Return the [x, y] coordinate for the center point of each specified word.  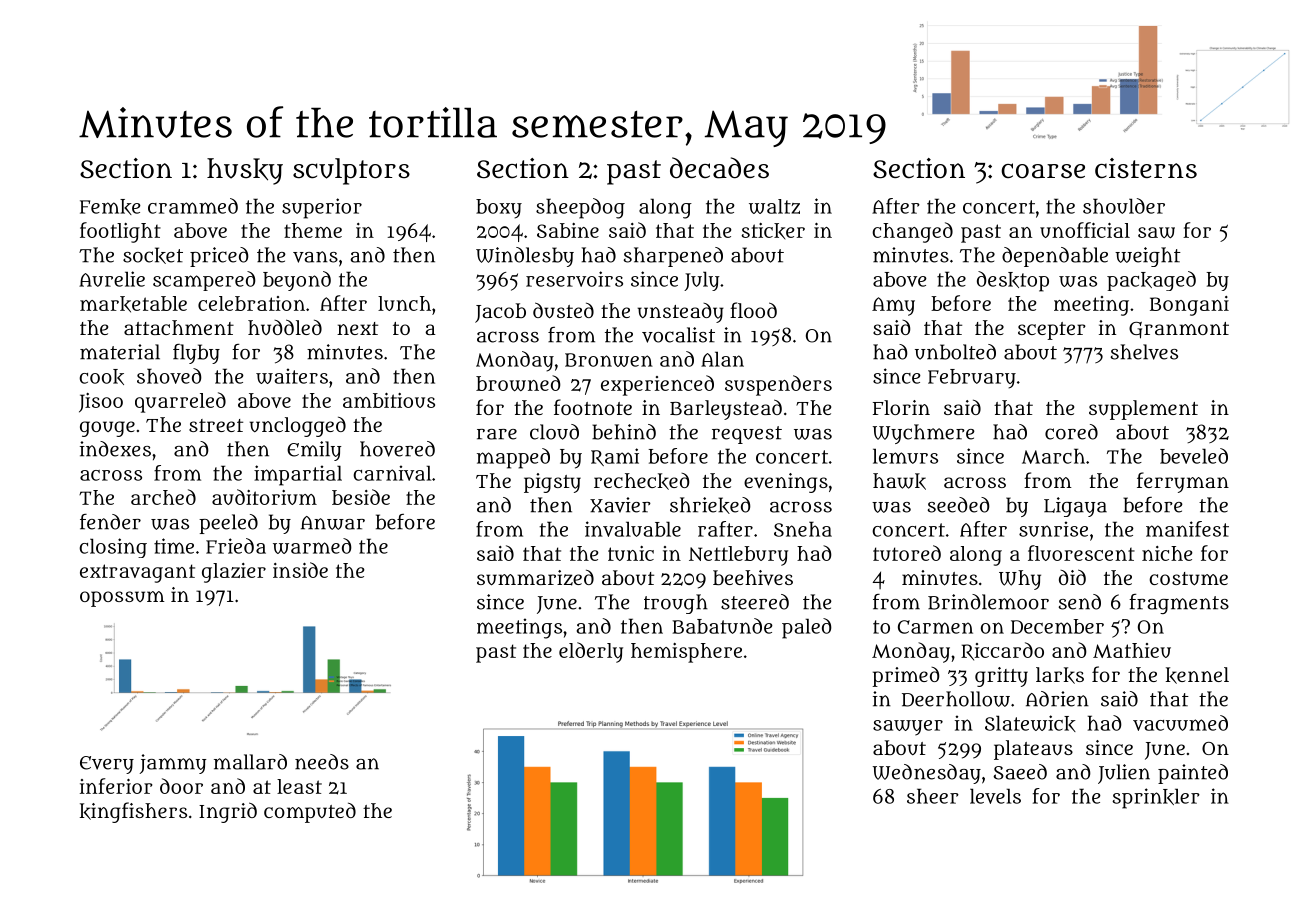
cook [101, 377]
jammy [173, 764]
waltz [774, 206]
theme [313, 230]
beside [361, 497]
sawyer [908, 728]
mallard [250, 762]
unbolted [955, 352]
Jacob [500, 313]
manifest [1187, 529]
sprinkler [1156, 798]
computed [310, 812]
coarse [1043, 171]
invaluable [633, 529]
